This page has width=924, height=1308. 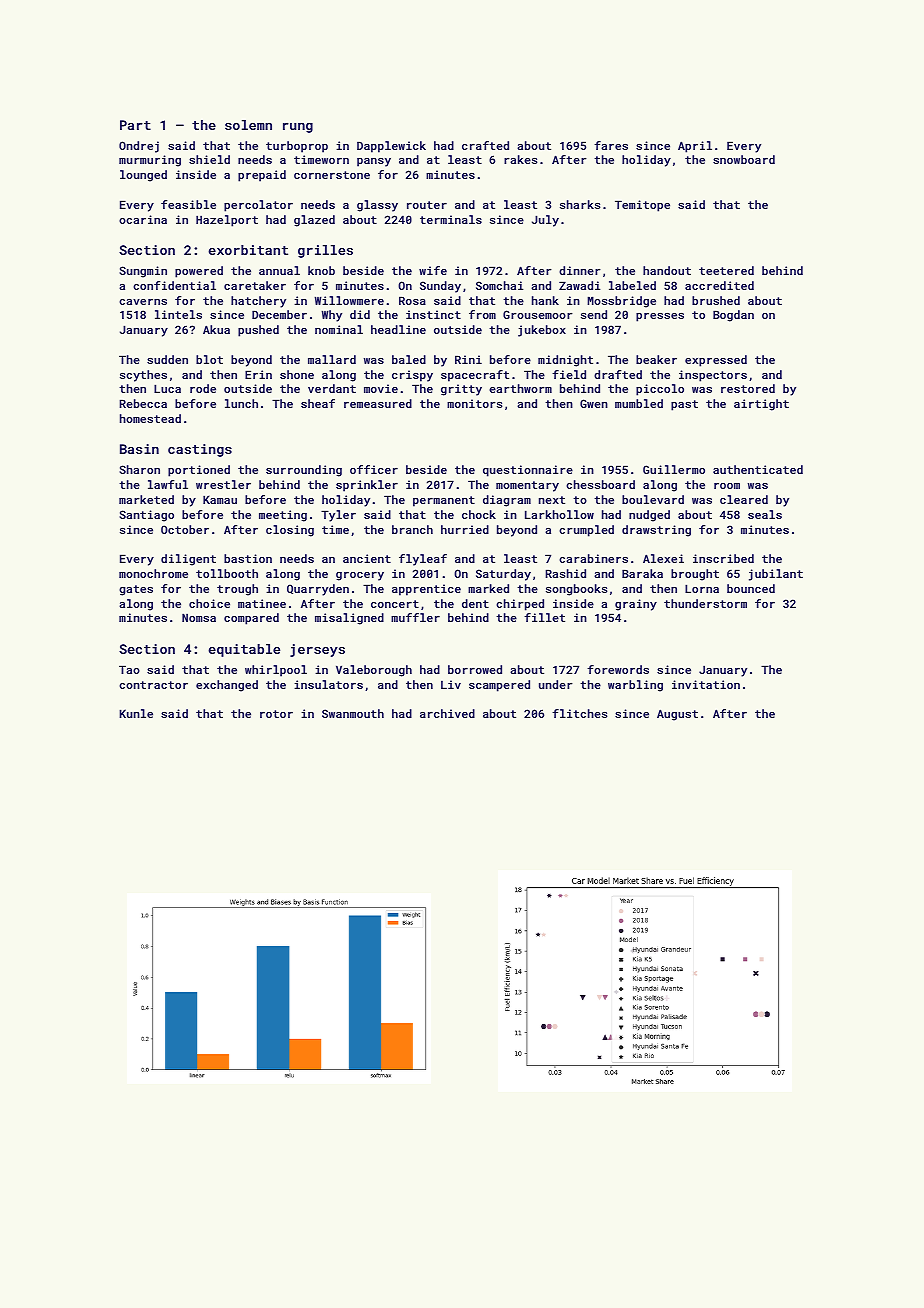 I want to click on Part, so click(x=135, y=125).
